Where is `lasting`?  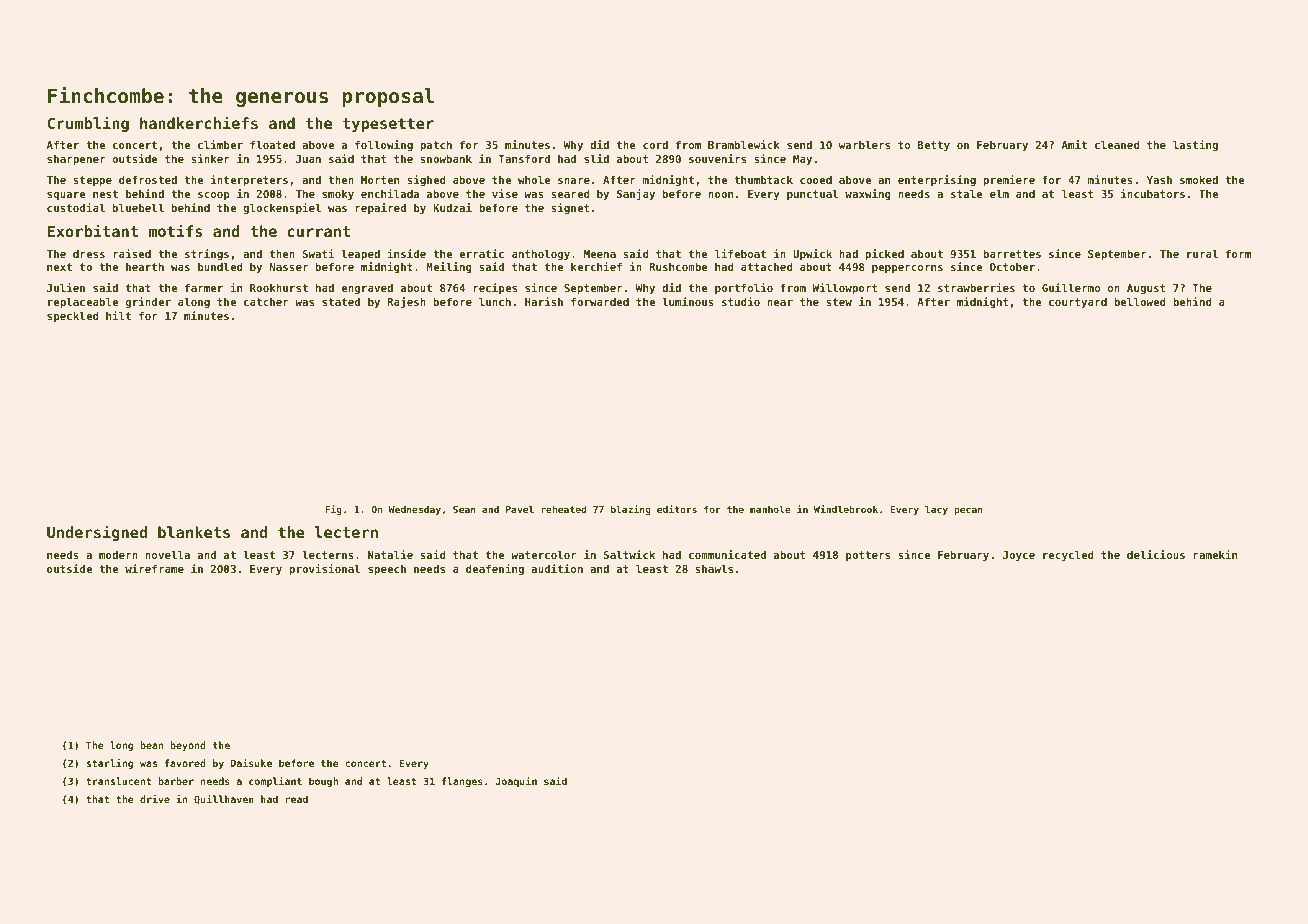
lasting is located at coordinates (1195, 145).
